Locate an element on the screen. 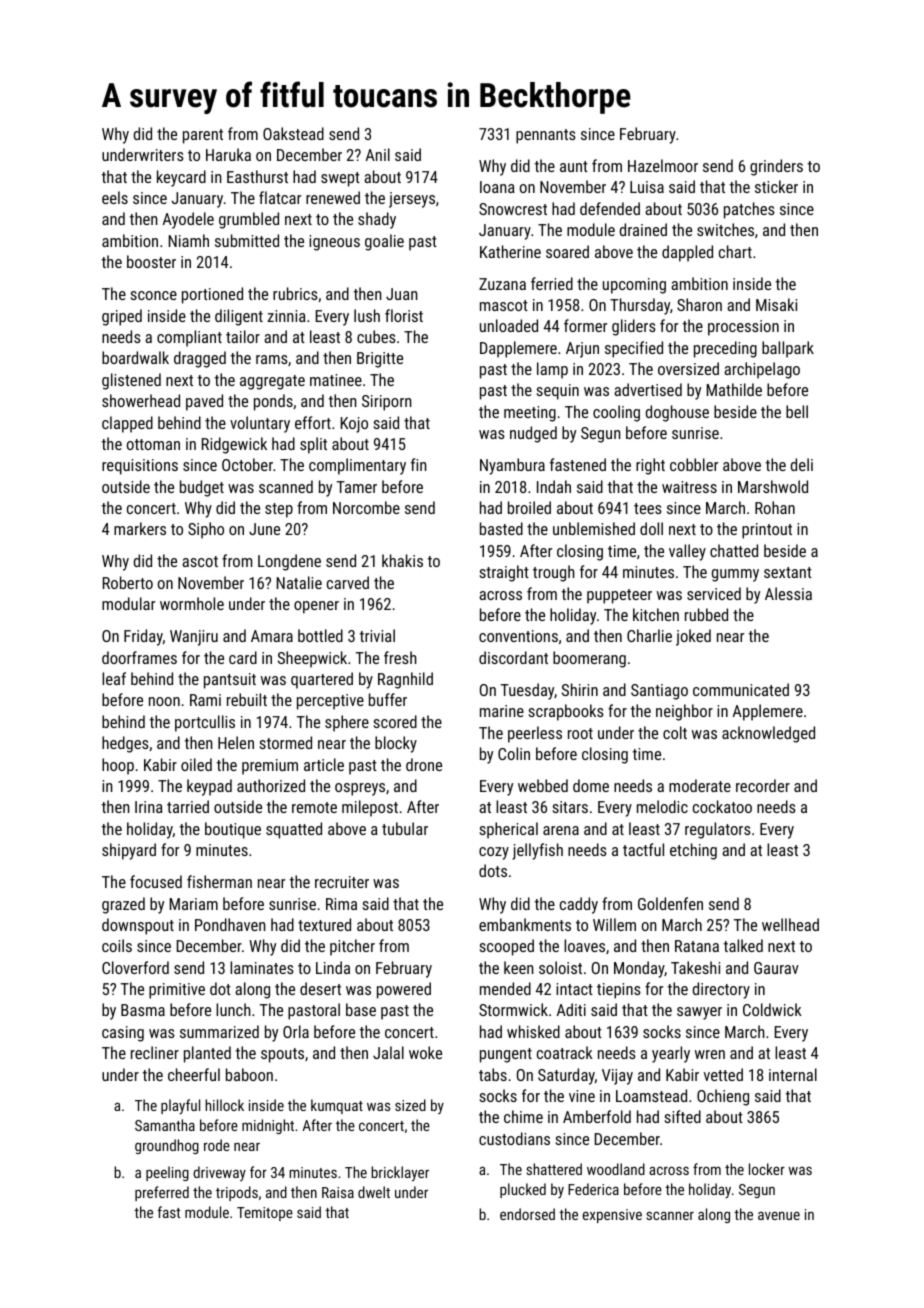 Image resolution: width=924 pixels, height=1308 pixels. Mariam is located at coordinates (194, 904).
